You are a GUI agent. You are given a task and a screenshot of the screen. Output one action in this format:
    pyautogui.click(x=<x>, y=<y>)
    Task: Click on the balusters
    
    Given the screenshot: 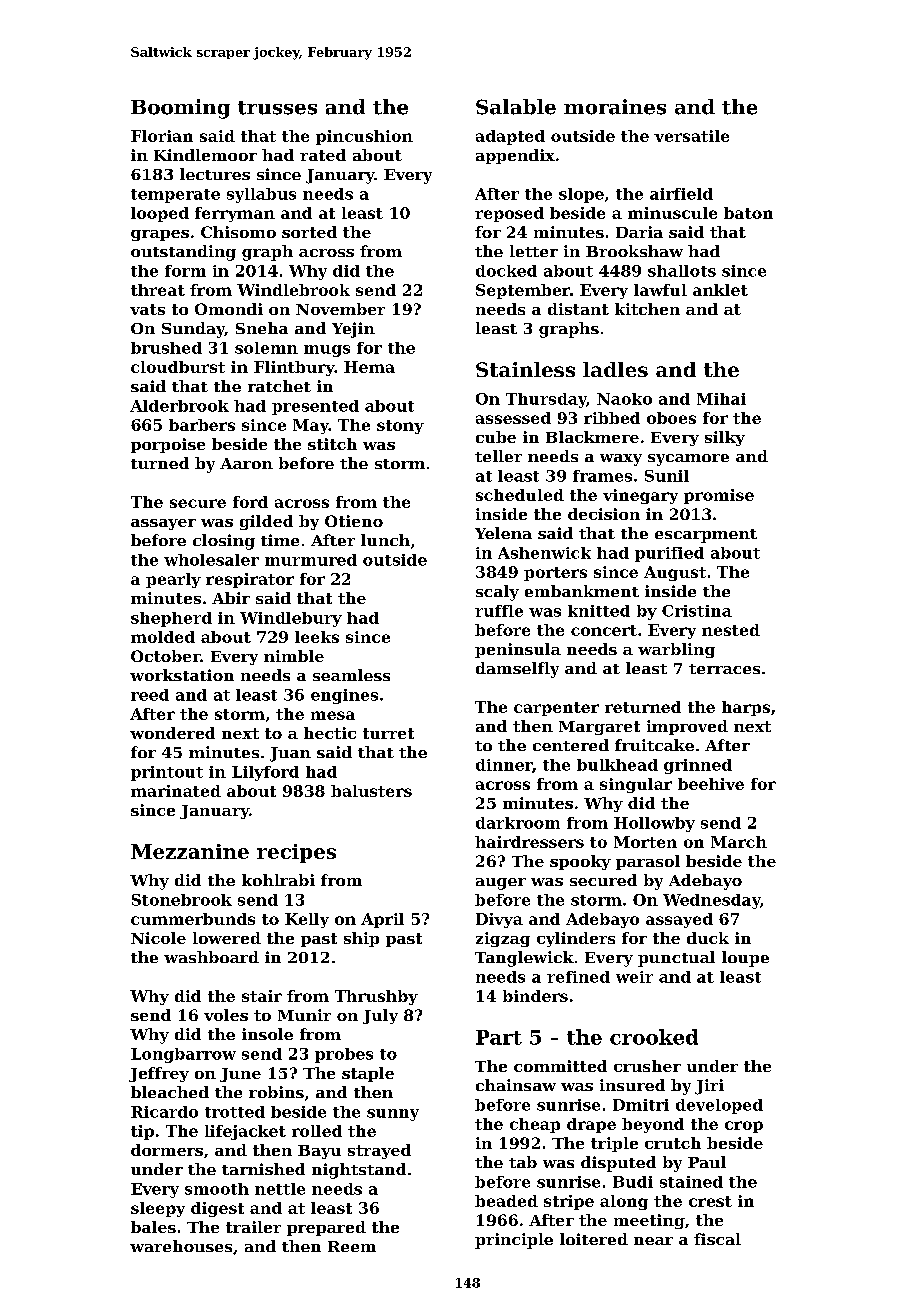 What is the action you would take?
    pyautogui.click(x=371, y=791)
